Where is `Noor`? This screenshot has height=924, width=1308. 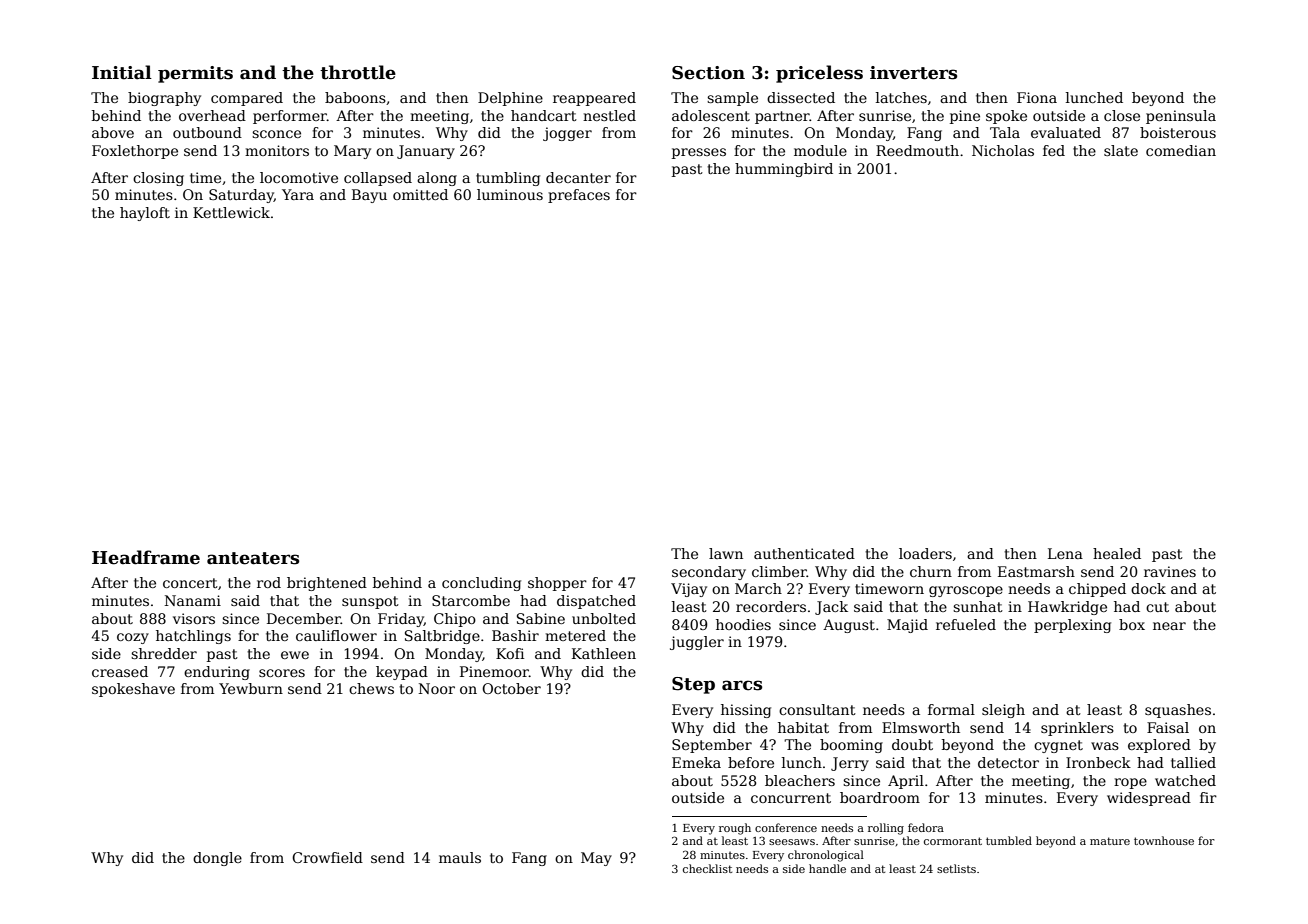
Noor is located at coordinates (437, 688).
